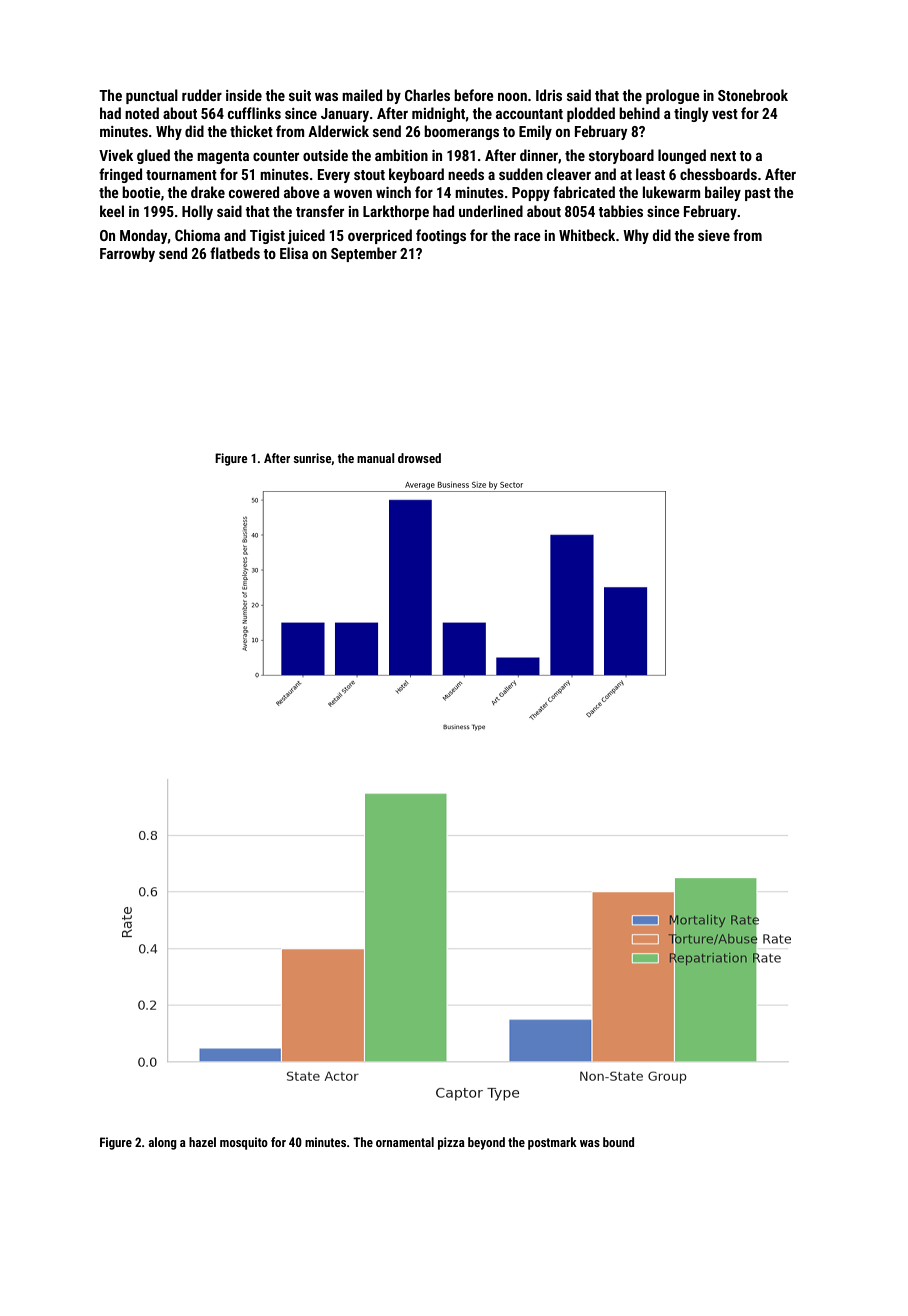 The image size is (908, 1316). Describe the element at coordinates (486, 1143) in the screenshot. I see `beyond` at that location.
